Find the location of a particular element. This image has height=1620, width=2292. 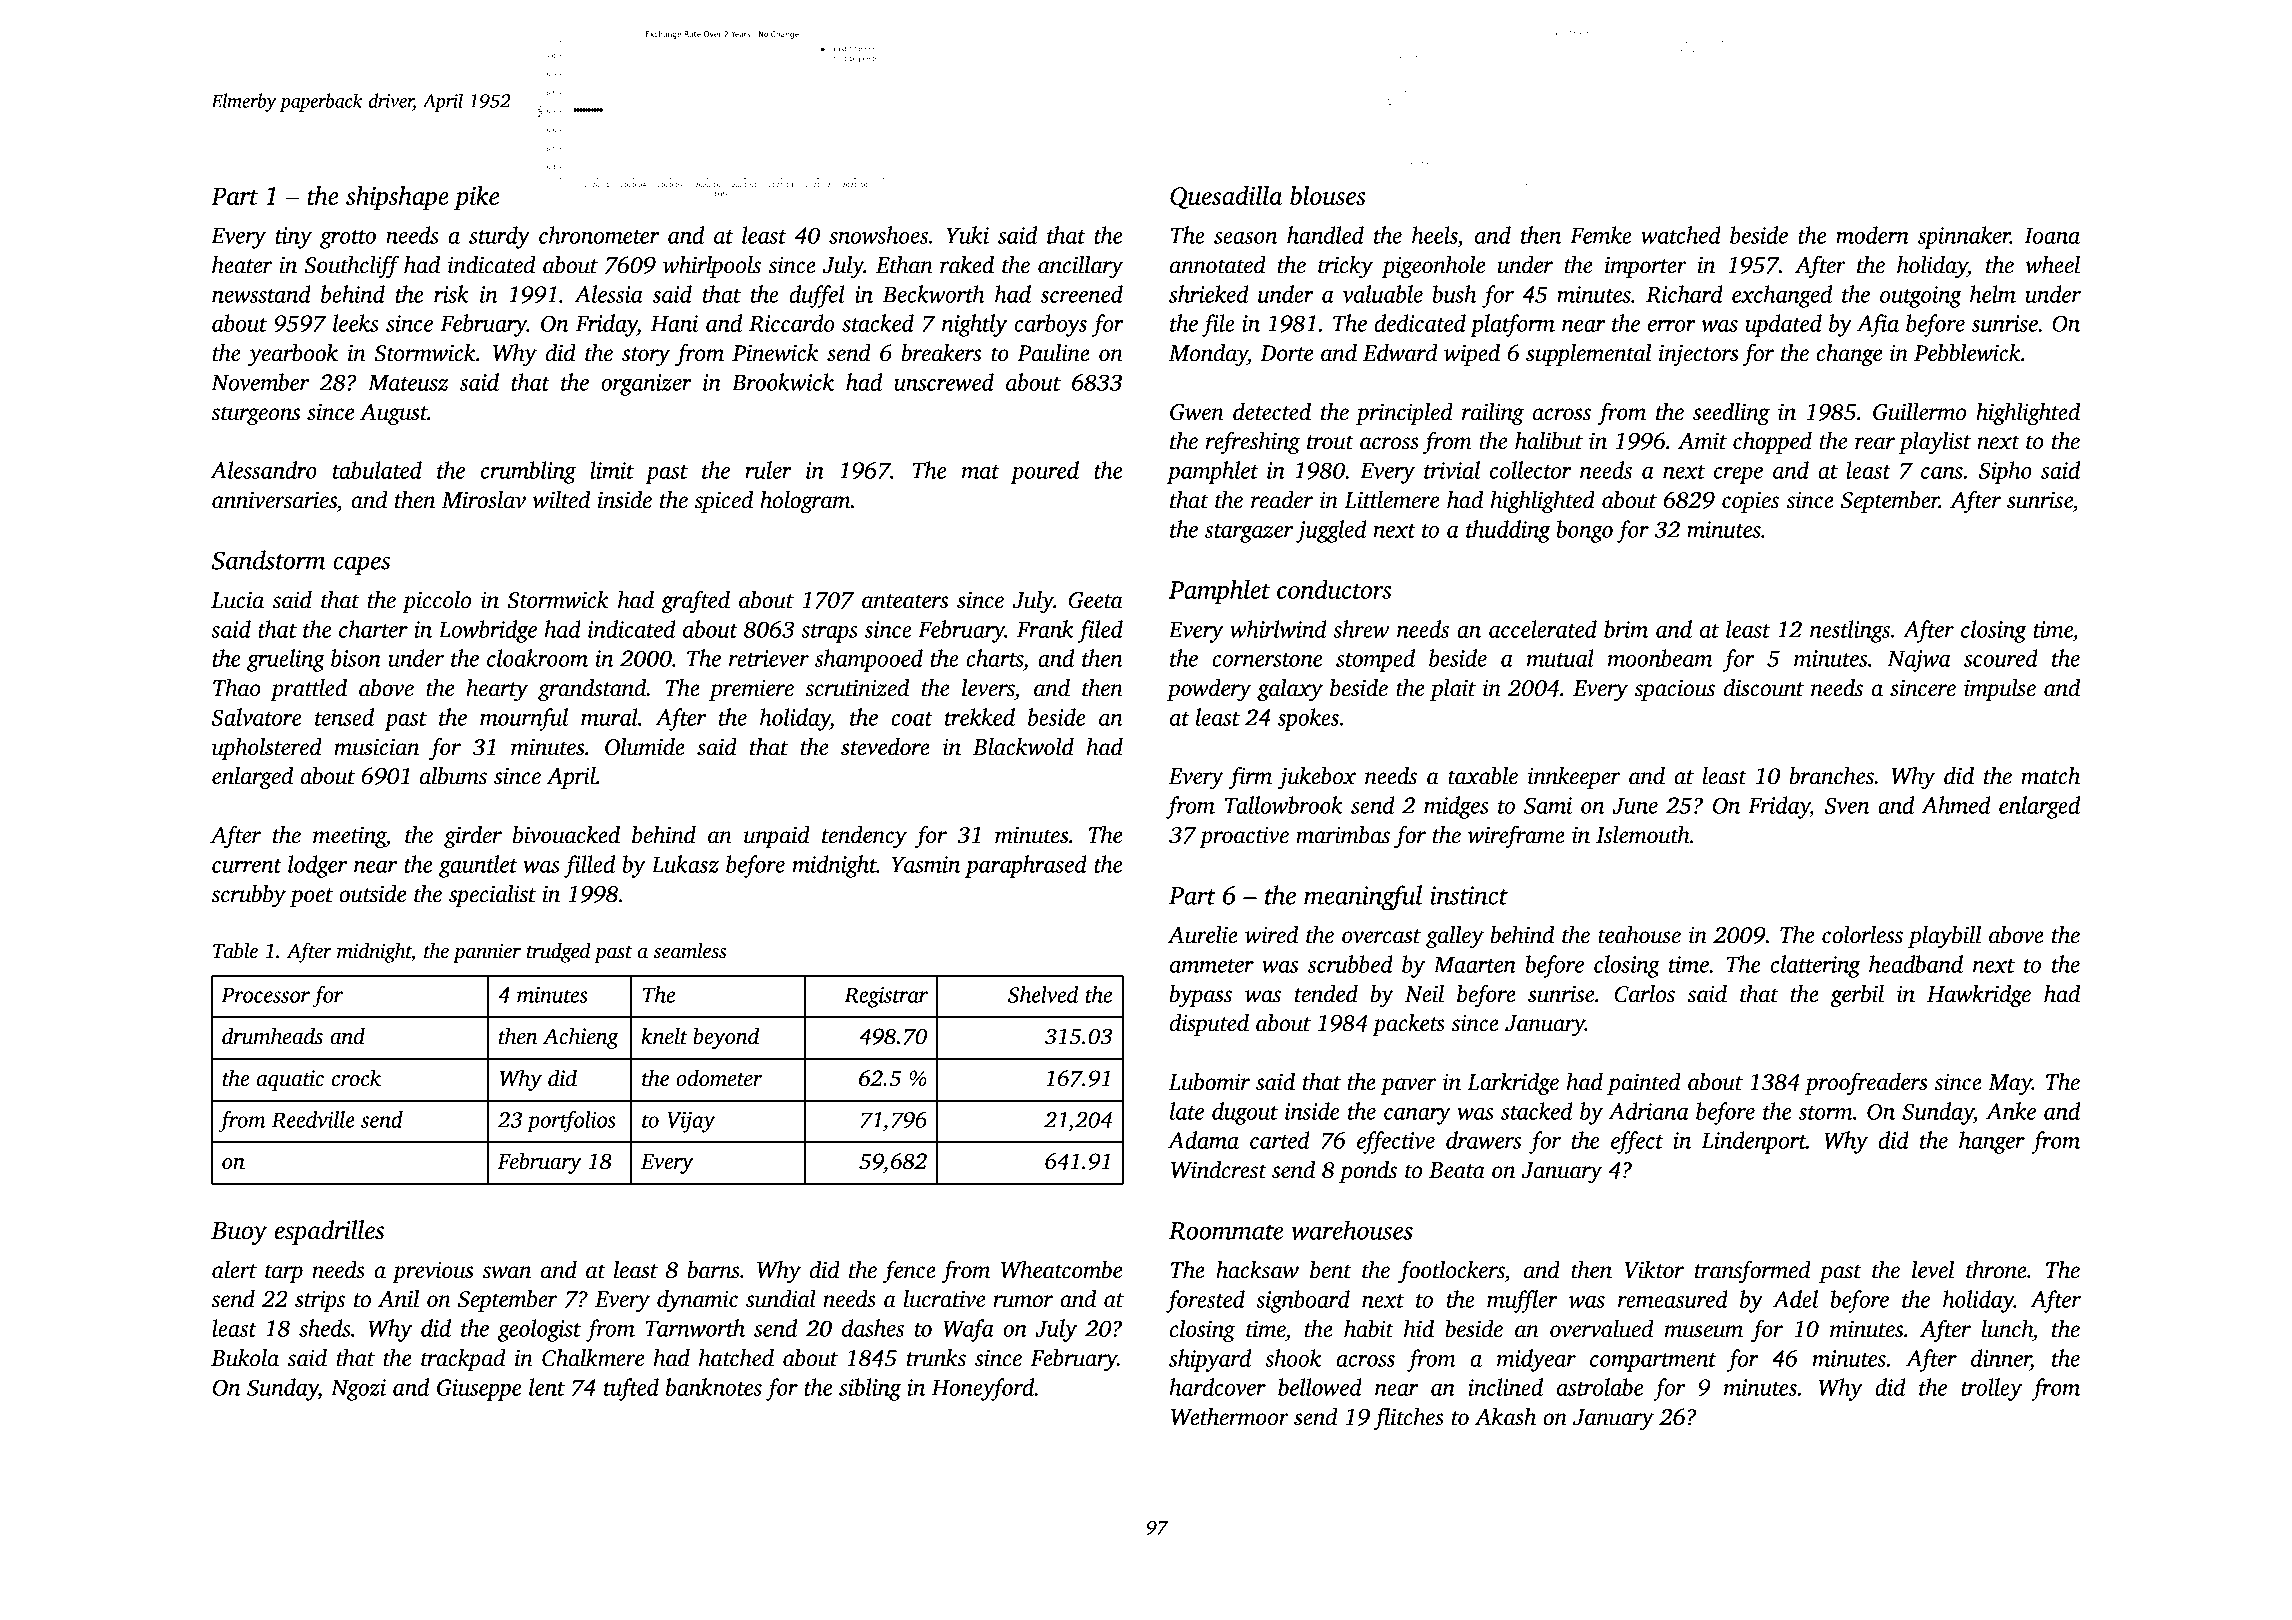

hologram is located at coordinates (805, 502).
